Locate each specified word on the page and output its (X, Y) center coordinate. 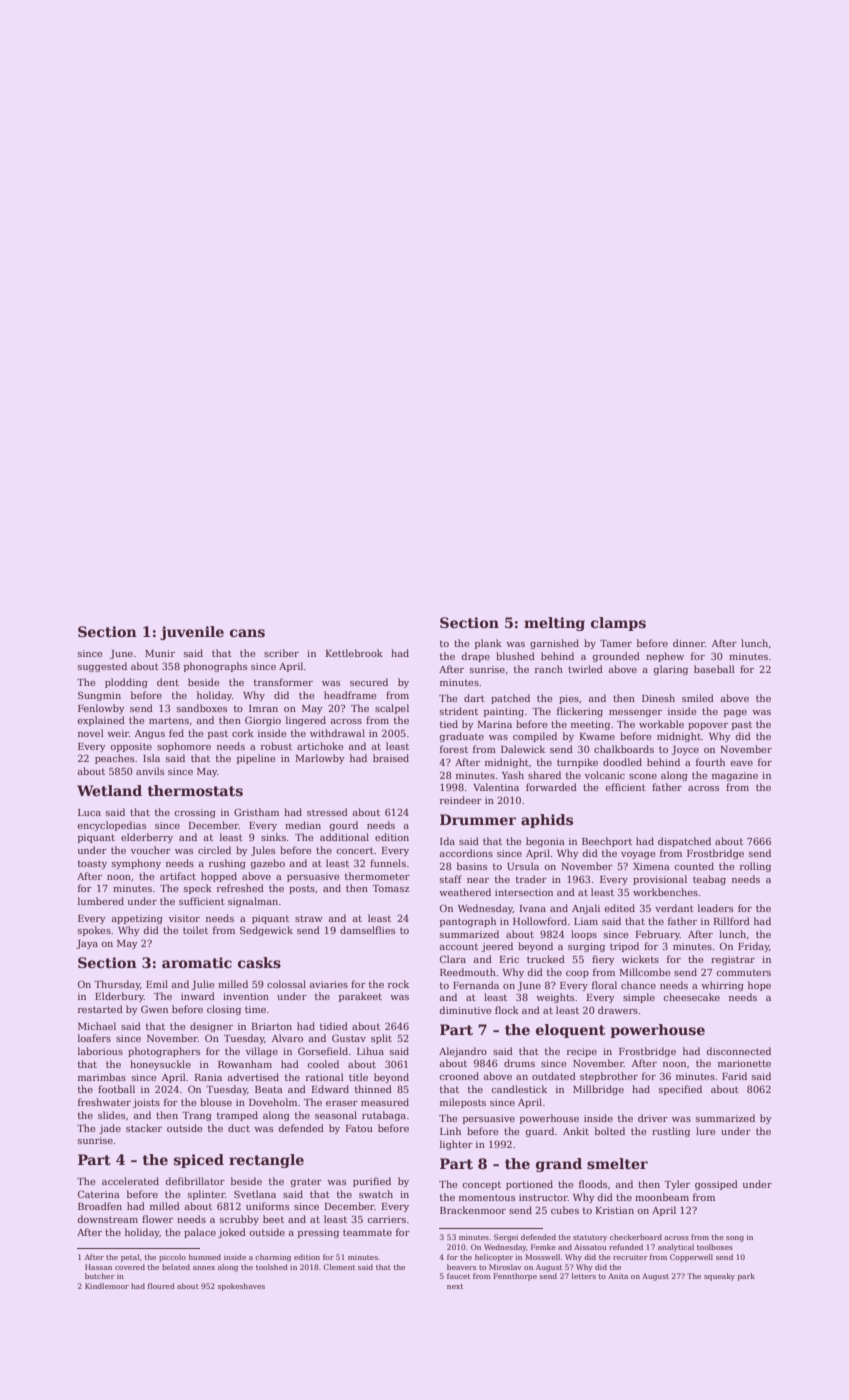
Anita (618, 1276)
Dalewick (523, 749)
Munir (160, 653)
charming (273, 1258)
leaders (715, 908)
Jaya (87, 944)
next (455, 1286)
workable (661, 724)
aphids (547, 821)
